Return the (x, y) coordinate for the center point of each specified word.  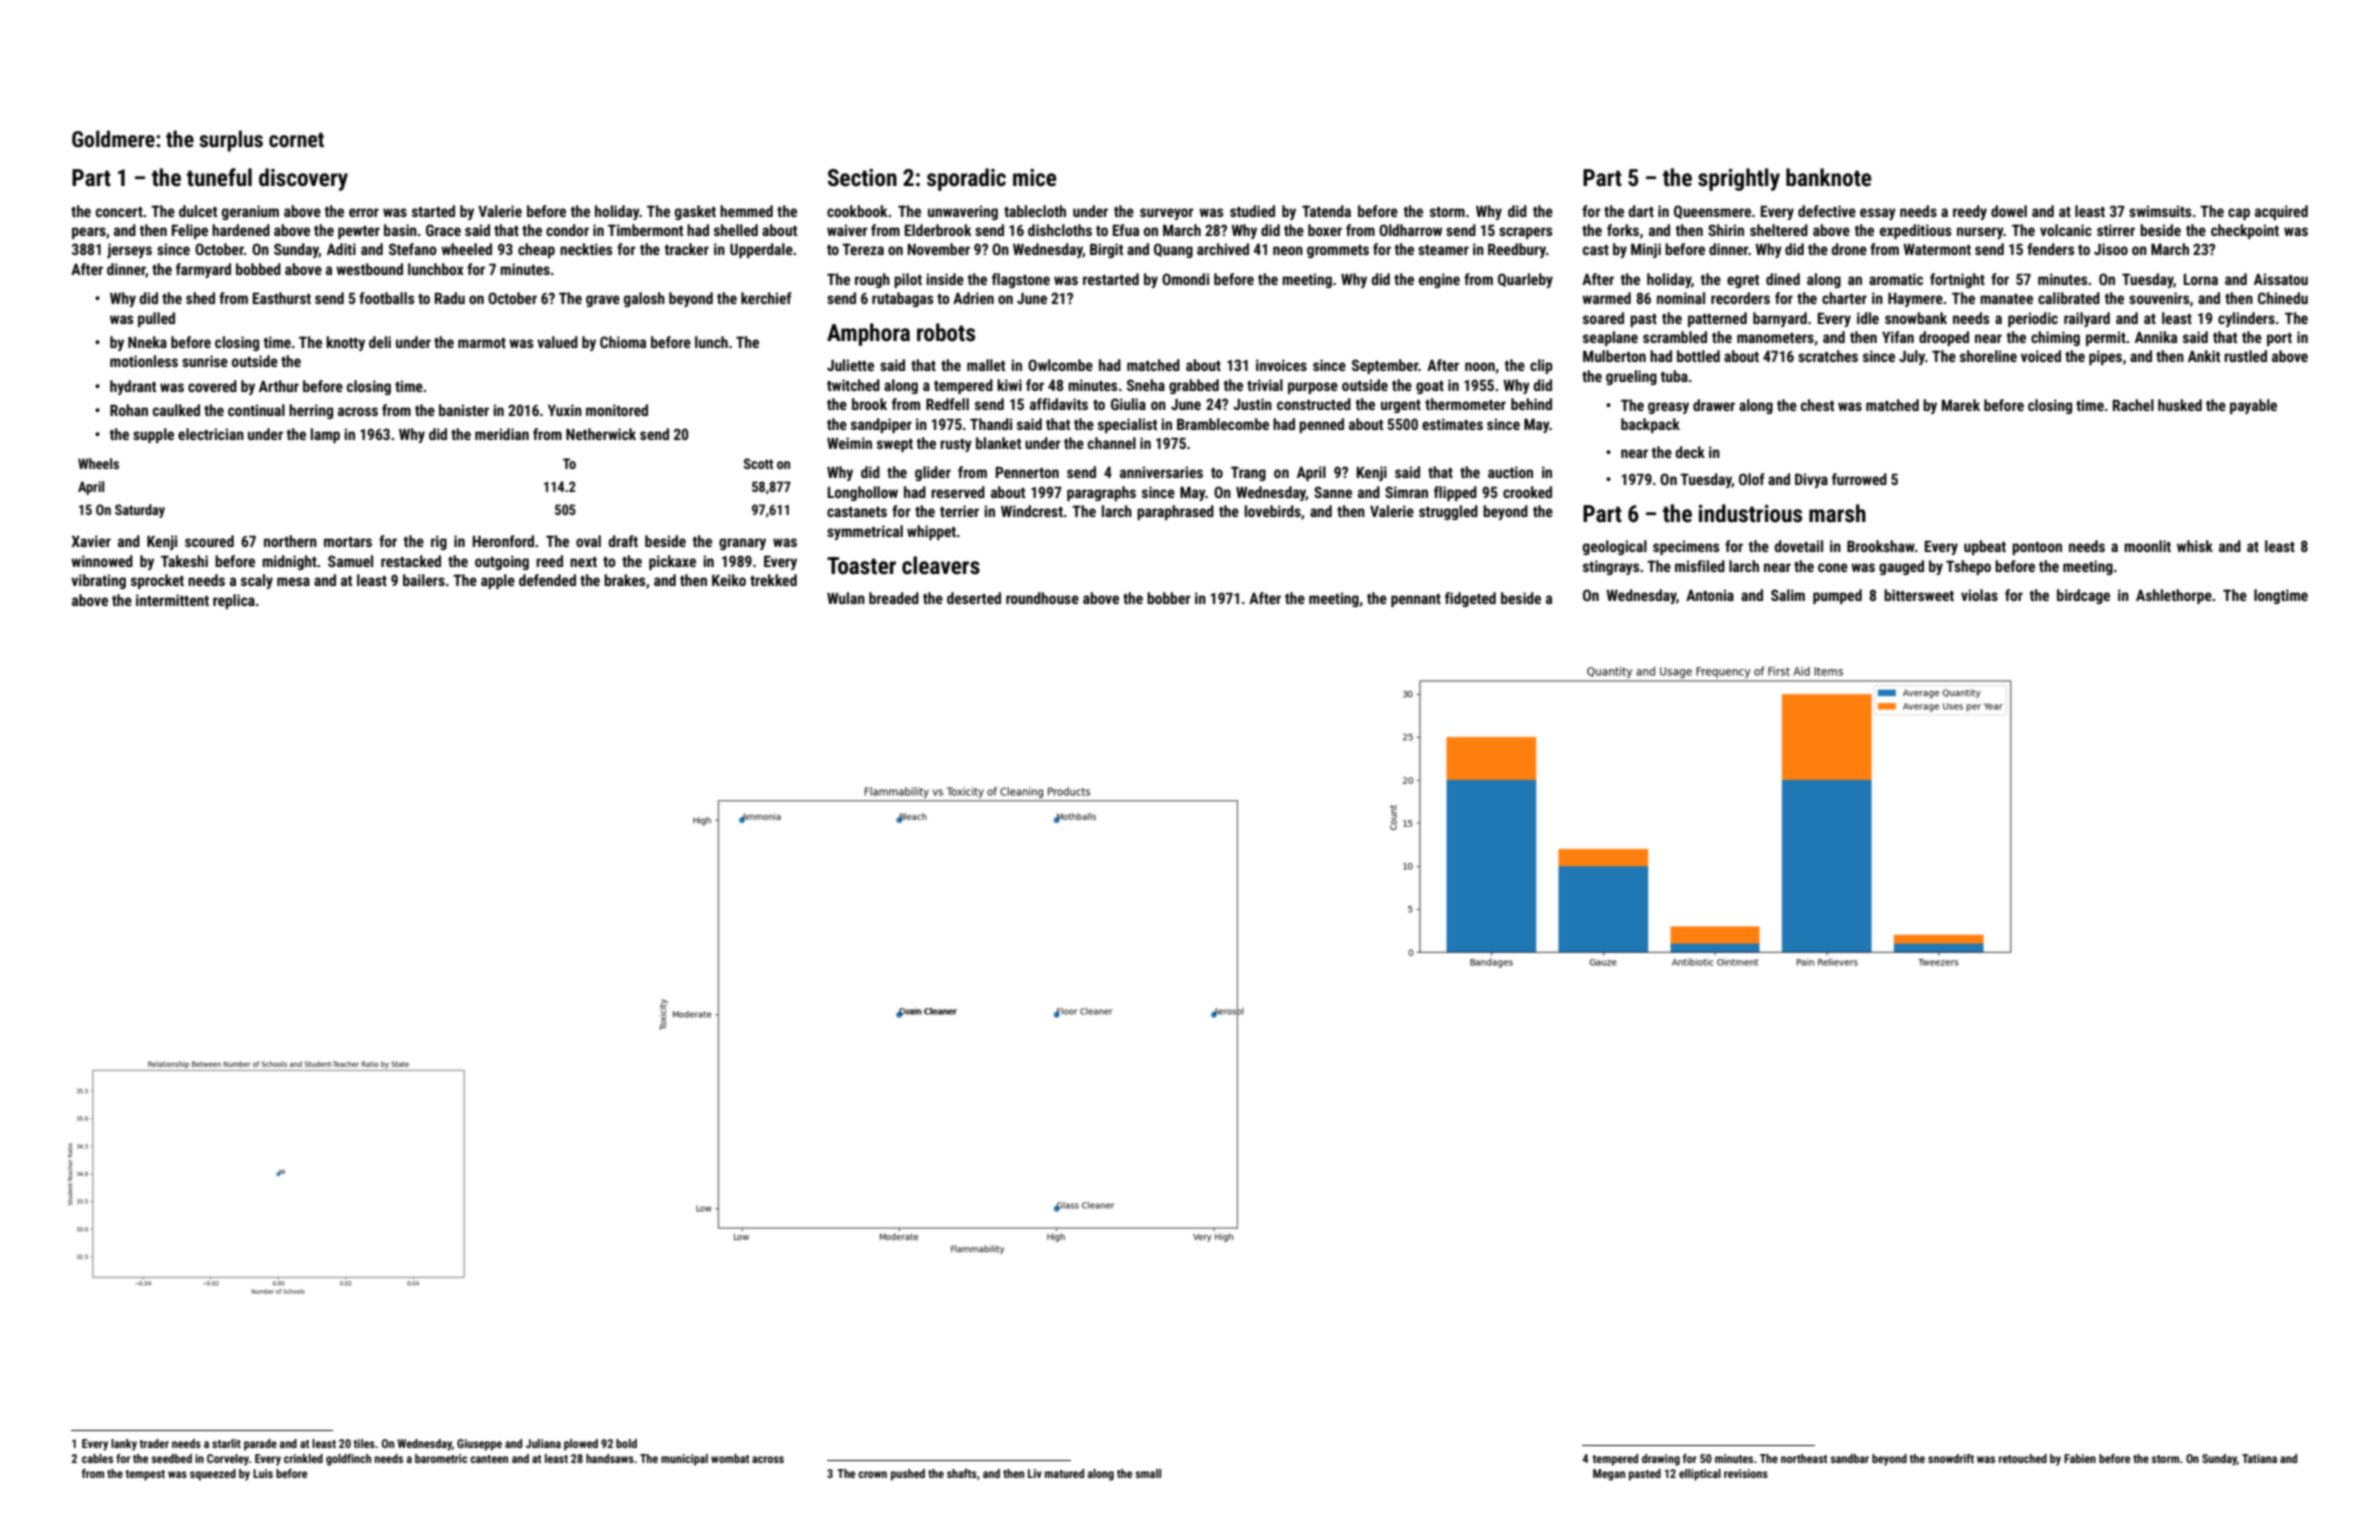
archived (1223, 249)
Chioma (623, 342)
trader (154, 1443)
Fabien (2080, 1458)
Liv (1035, 1473)
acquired (2281, 212)
